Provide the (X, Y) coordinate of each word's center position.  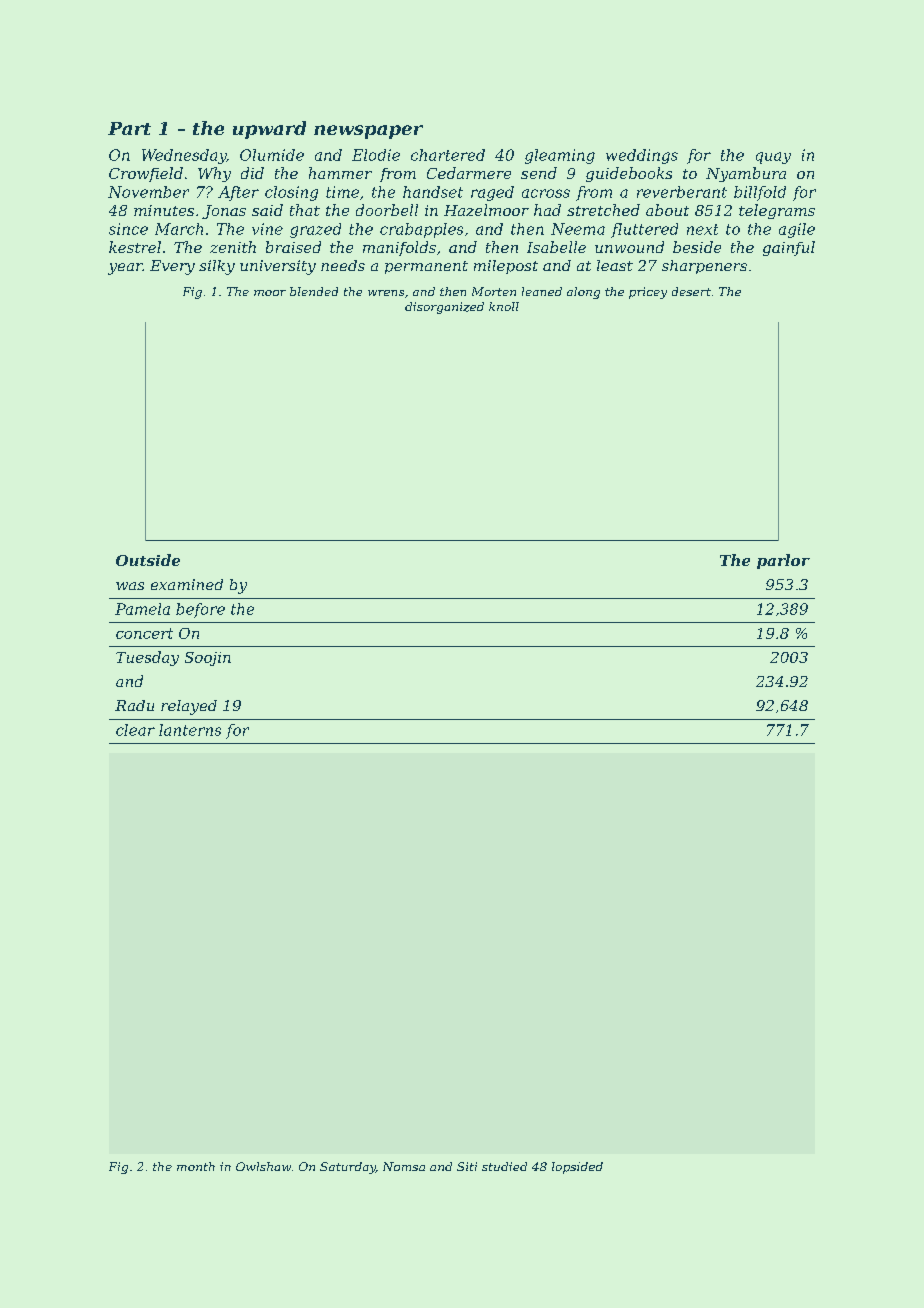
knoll (504, 306)
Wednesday (184, 156)
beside (697, 247)
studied (504, 1166)
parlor (783, 561)
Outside (148, 560)
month (196, 1166)
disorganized (444, 308)
